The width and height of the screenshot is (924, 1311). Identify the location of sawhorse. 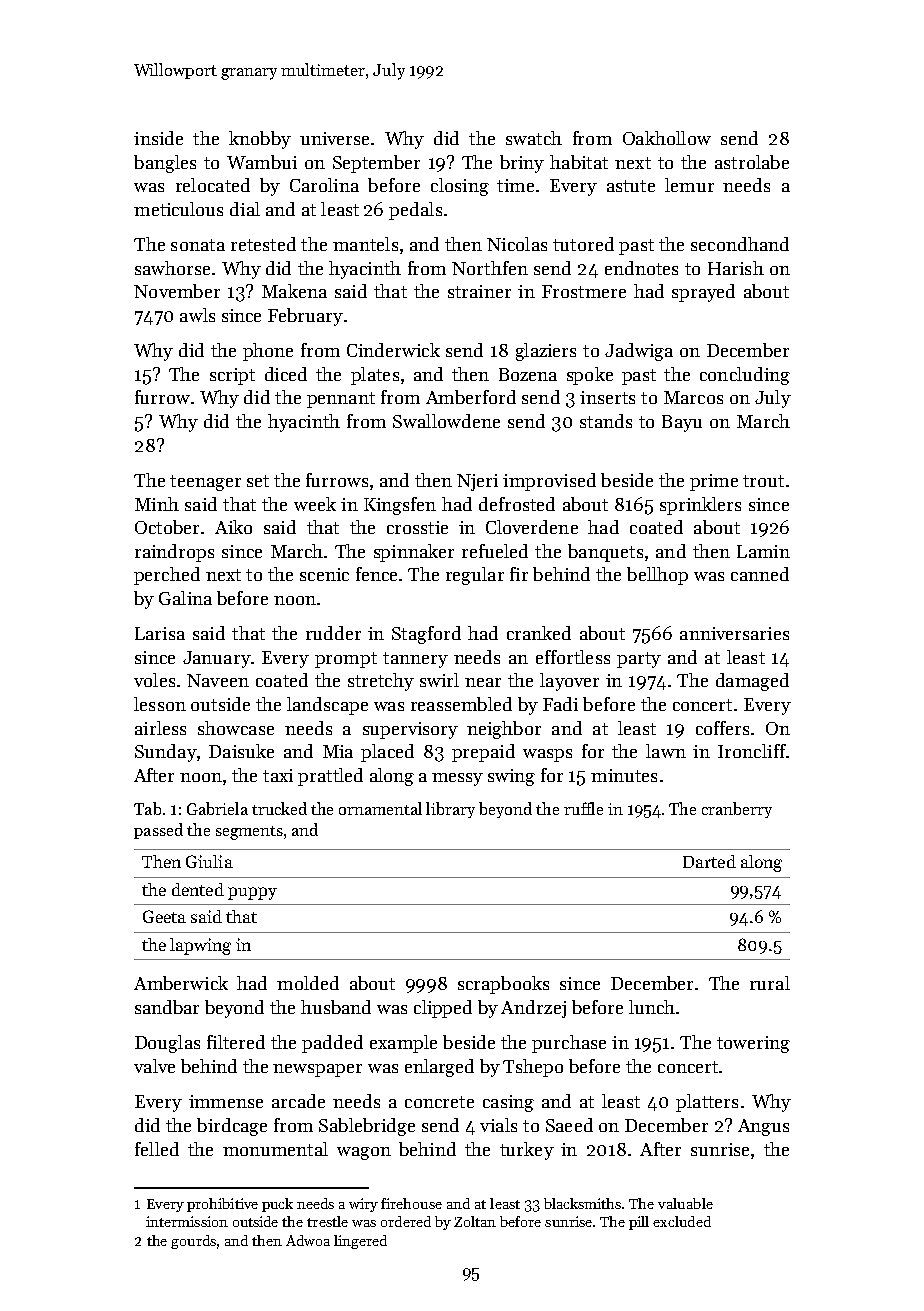
(172, 268).
